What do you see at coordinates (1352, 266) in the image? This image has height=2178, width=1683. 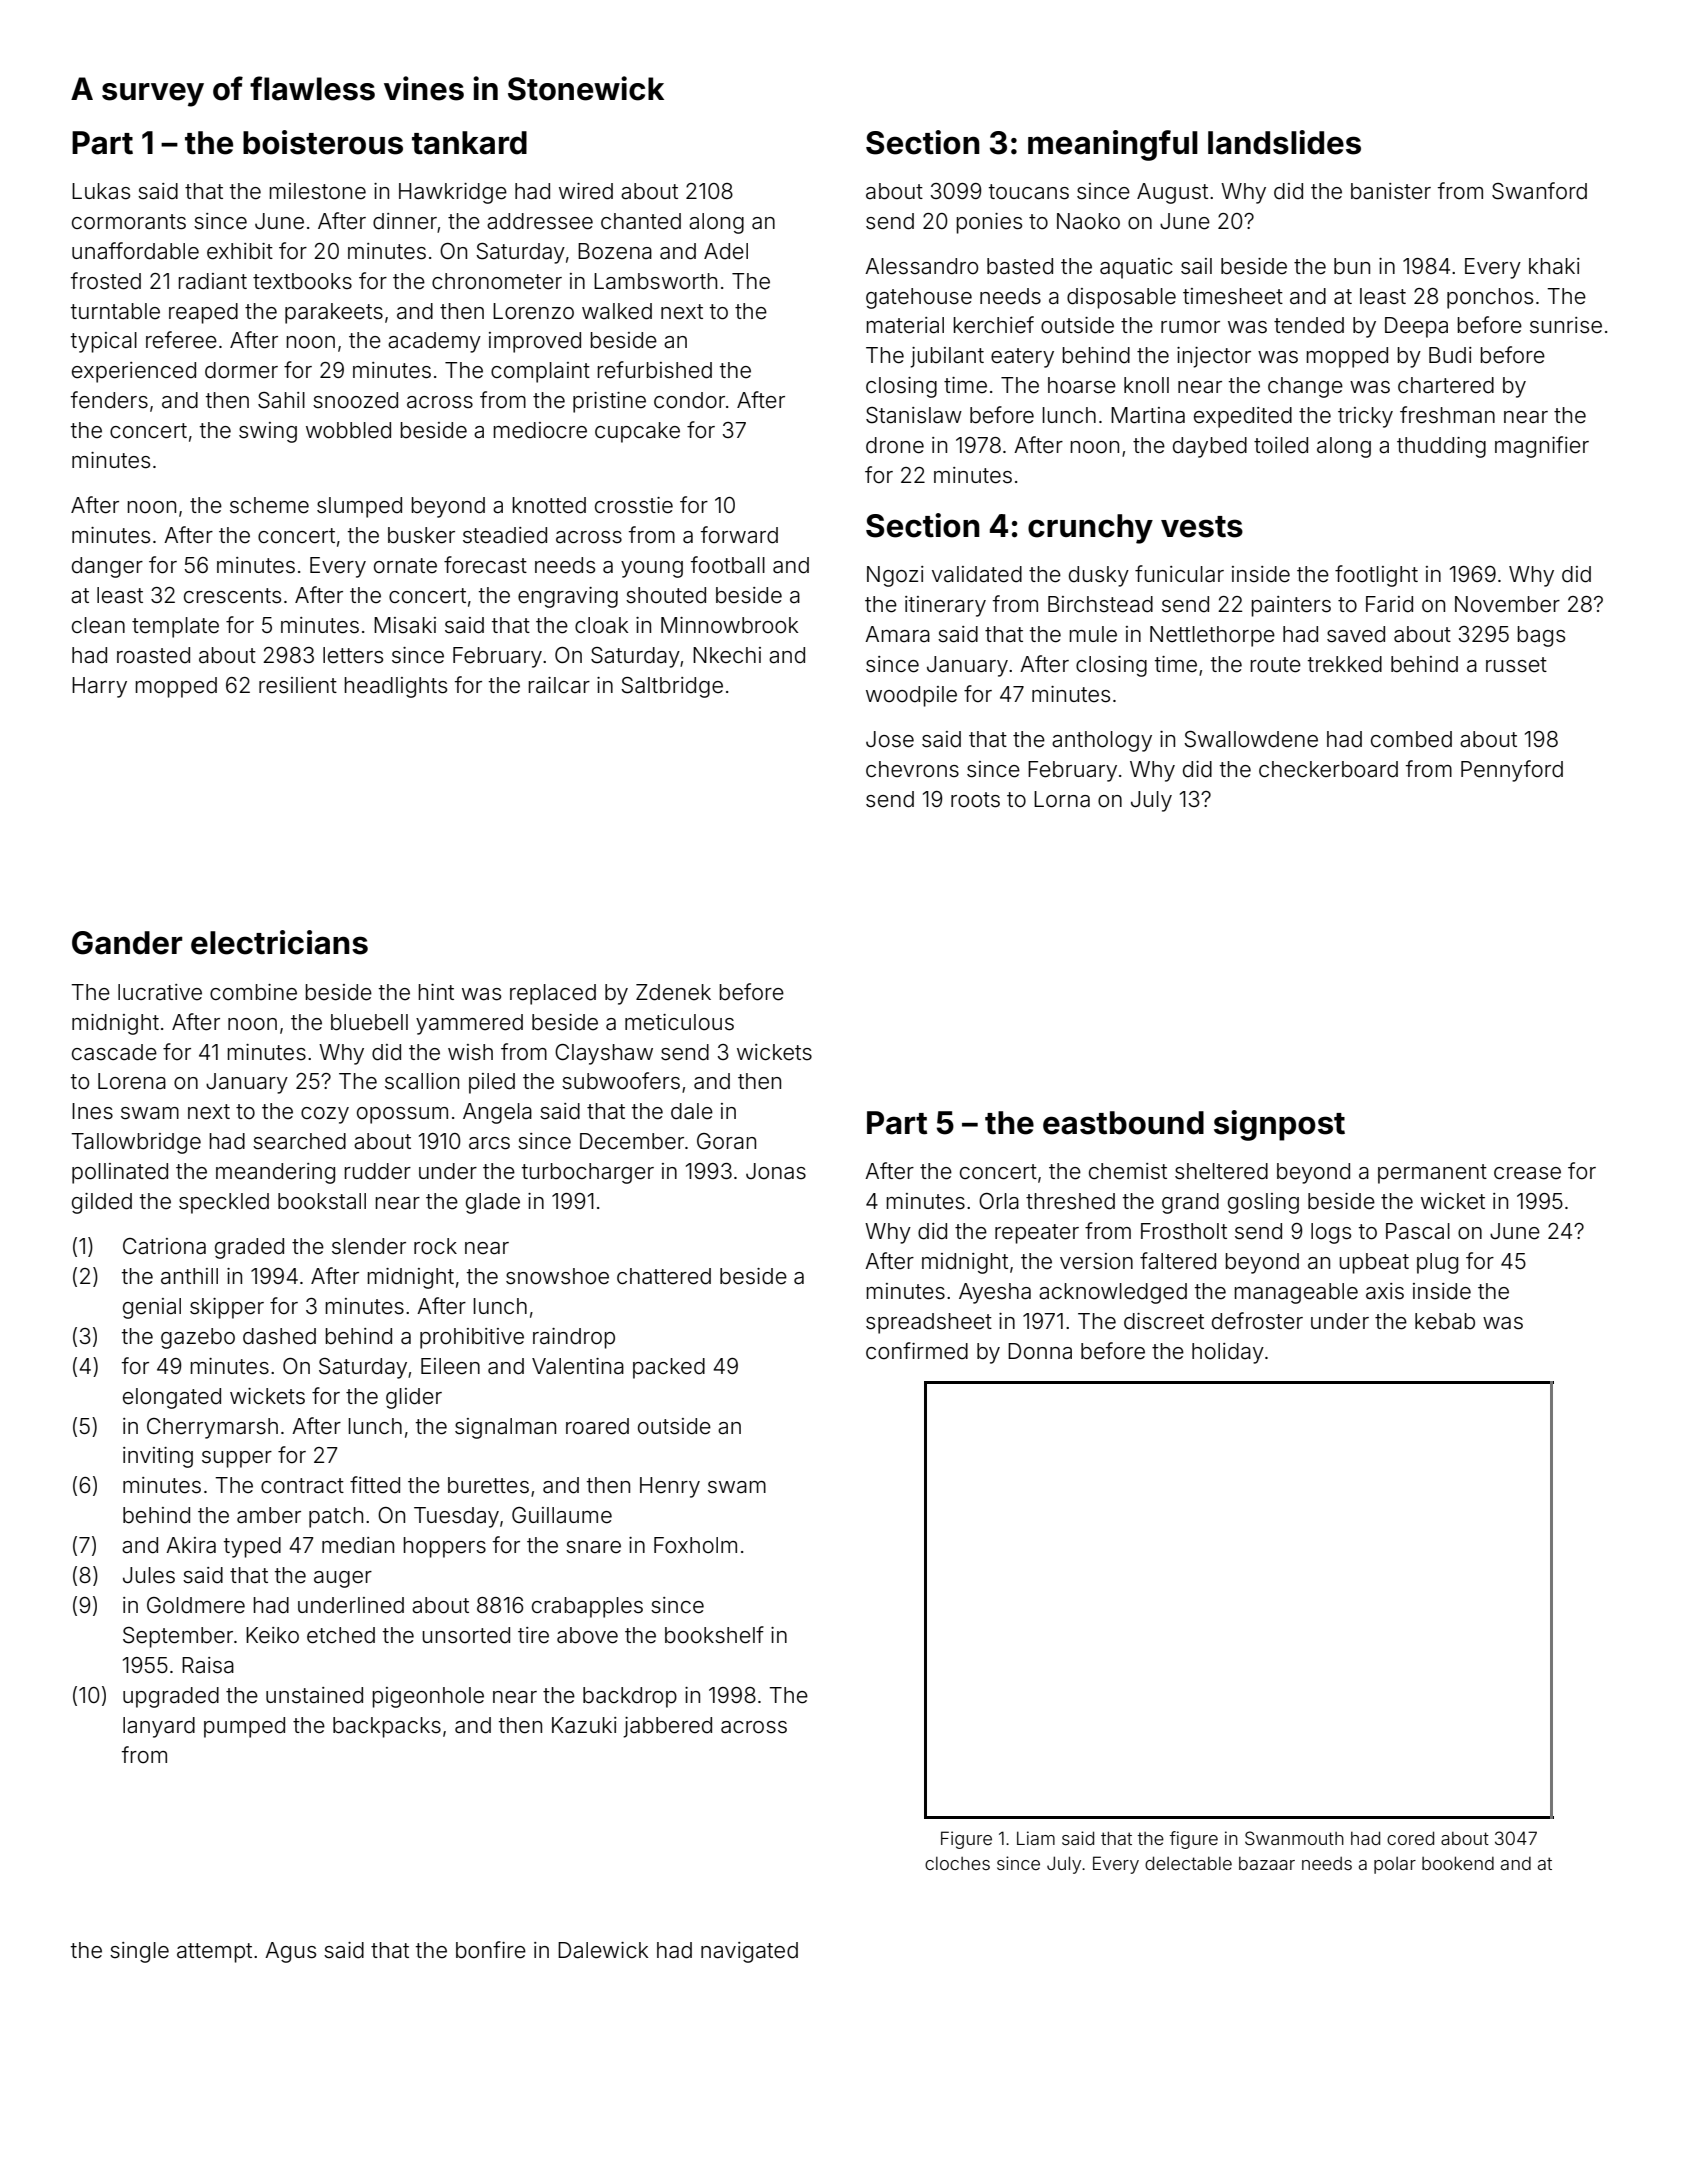 I see `bun` at bounding box center [1352, 266].
